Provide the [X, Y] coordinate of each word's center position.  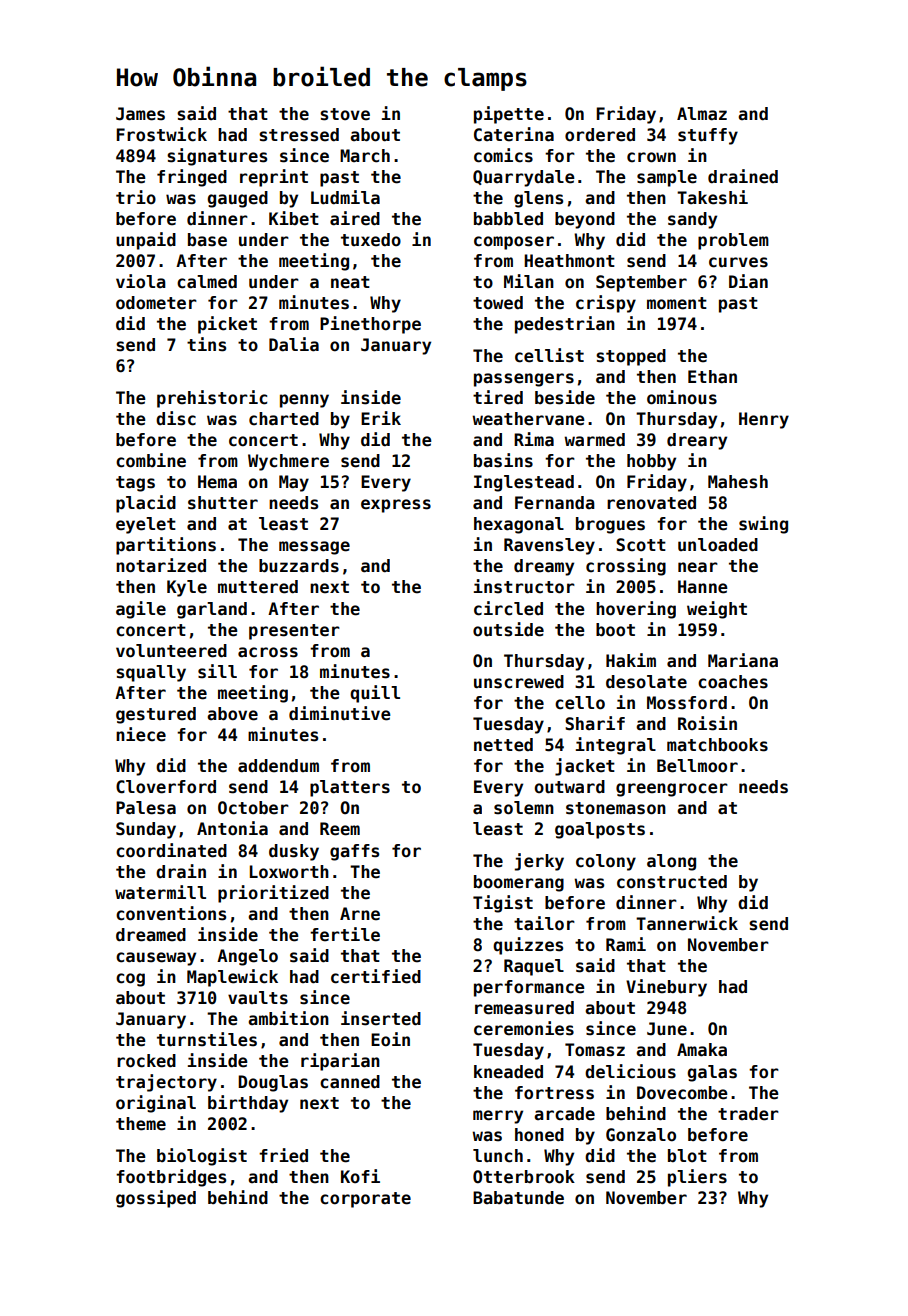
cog [130, 980]
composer [514, 243]
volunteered [171, 651]
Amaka [702, 1050]
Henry [764, 420]
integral [616, 746]
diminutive [340, 713]
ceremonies [524, 1028]
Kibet [294, 218]
